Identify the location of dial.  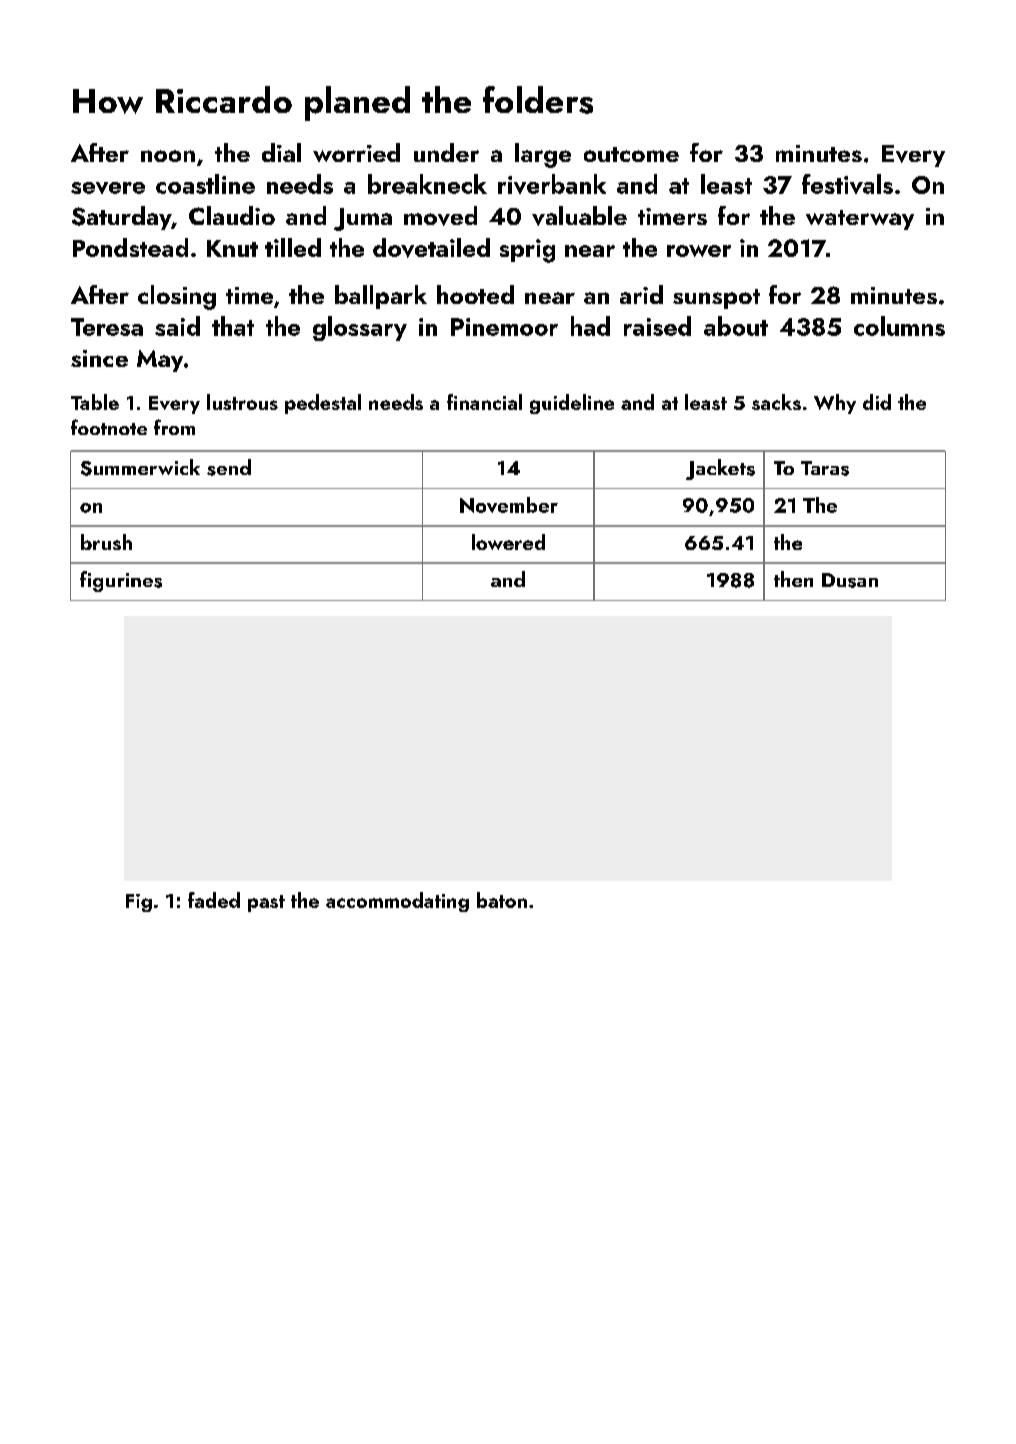
(281, 152).
